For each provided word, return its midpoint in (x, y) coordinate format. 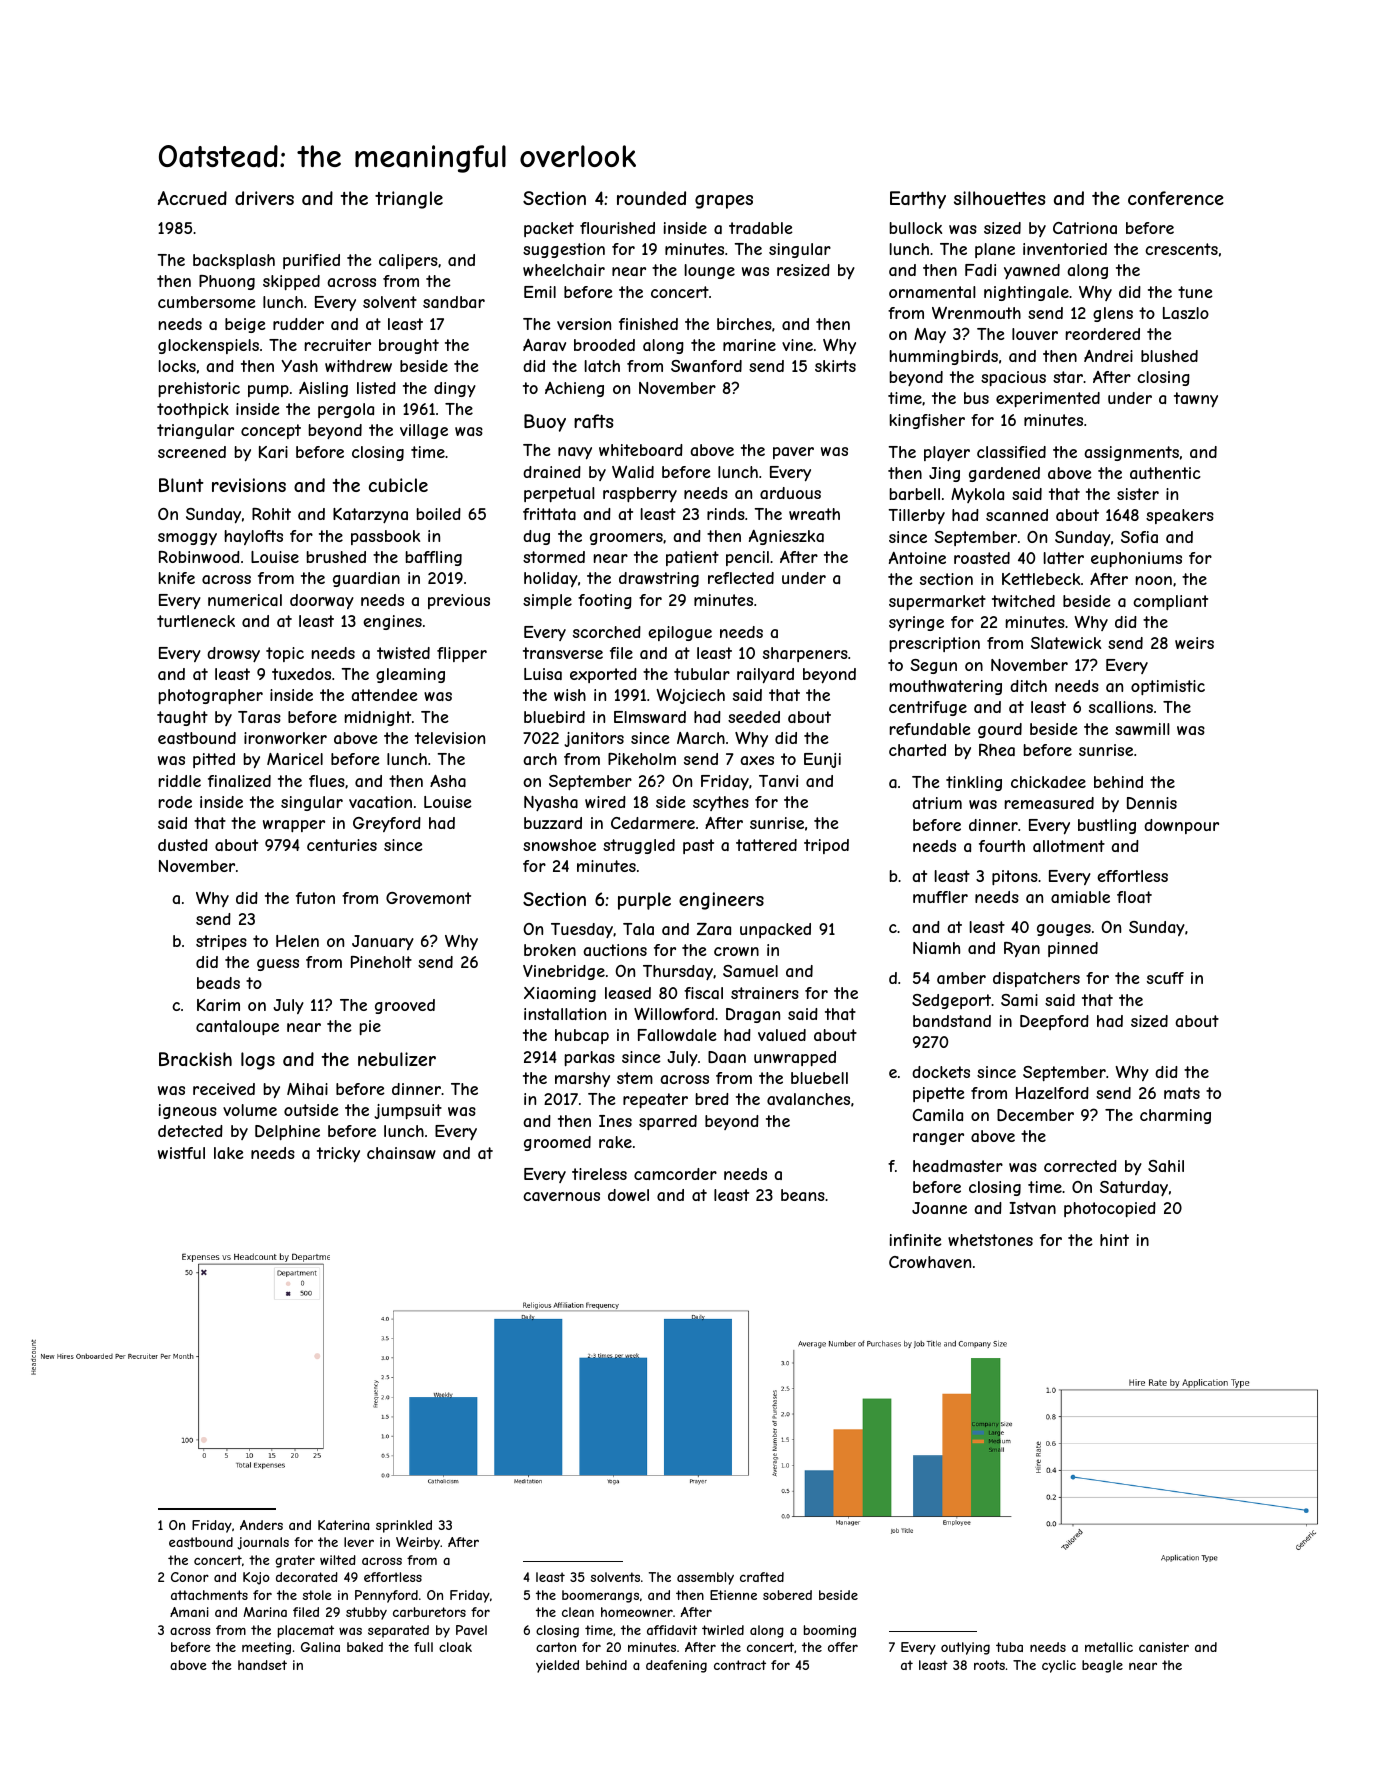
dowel (628, 1195)
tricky (338, 1155)
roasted (982, 558)
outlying (965, 1648)
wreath (814, 514)
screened (192, 452)
